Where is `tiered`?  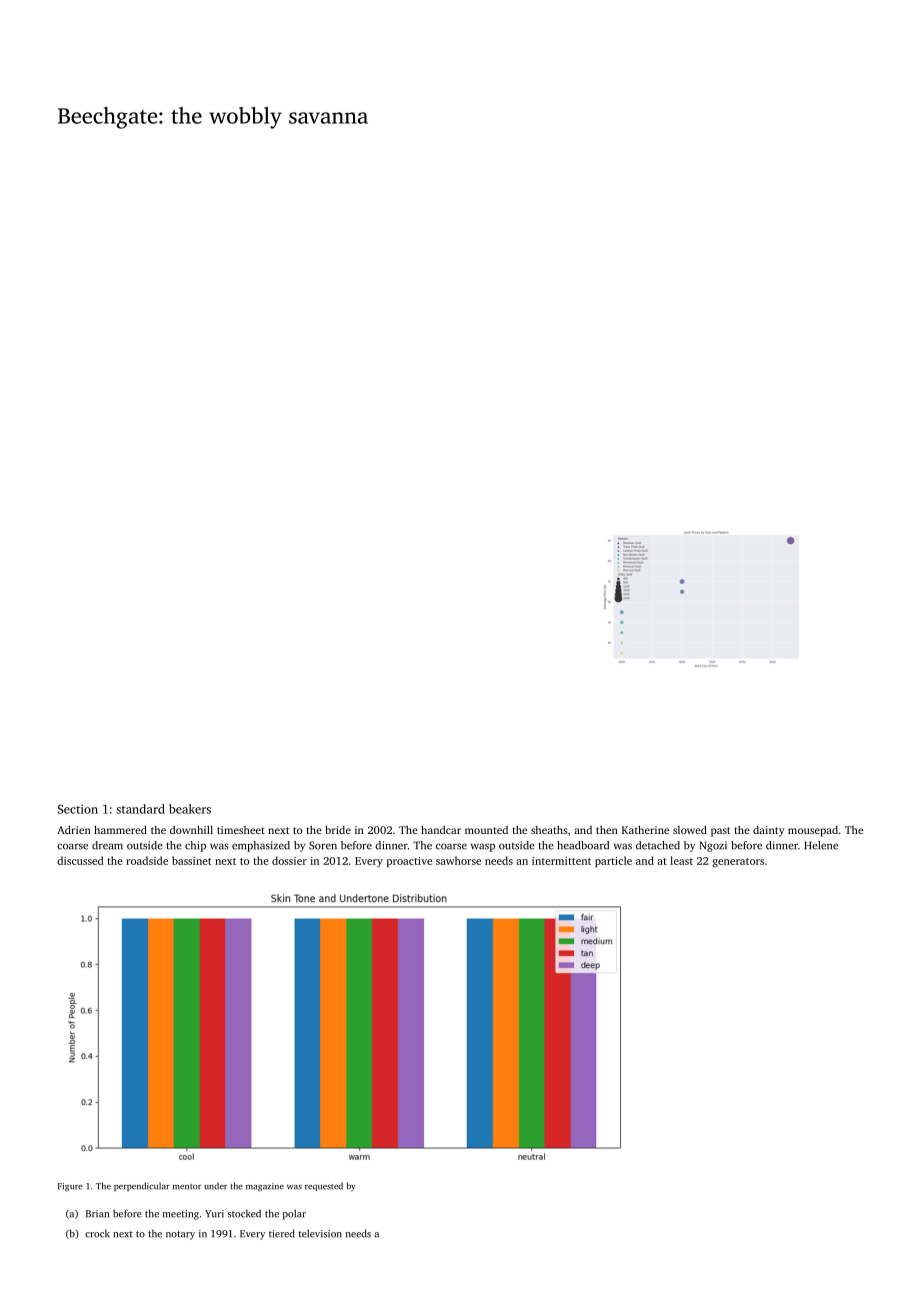
tiered is located at coordinates (282, 1233).
